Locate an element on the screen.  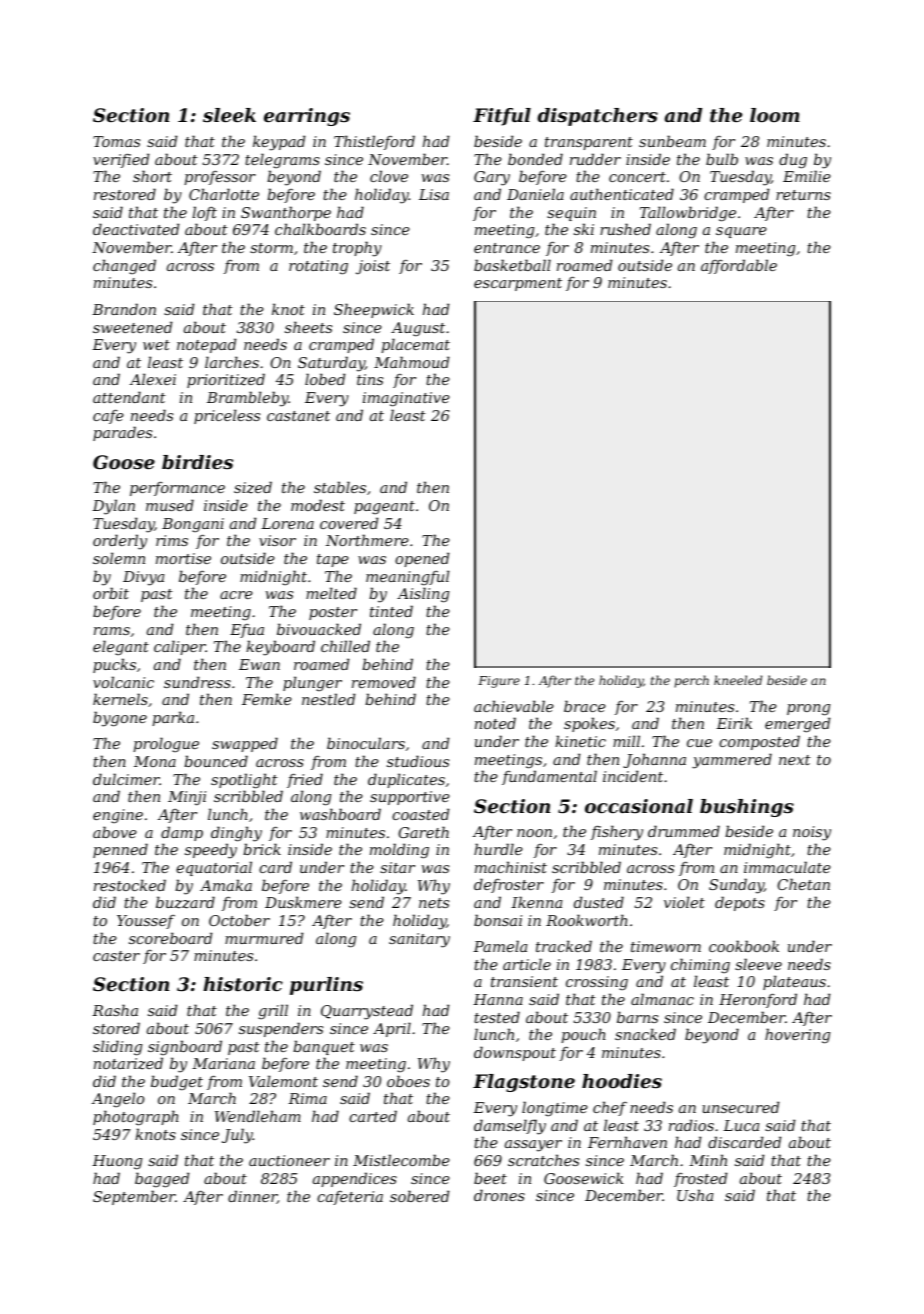
Usha is located at coordinates (695, 1195).
